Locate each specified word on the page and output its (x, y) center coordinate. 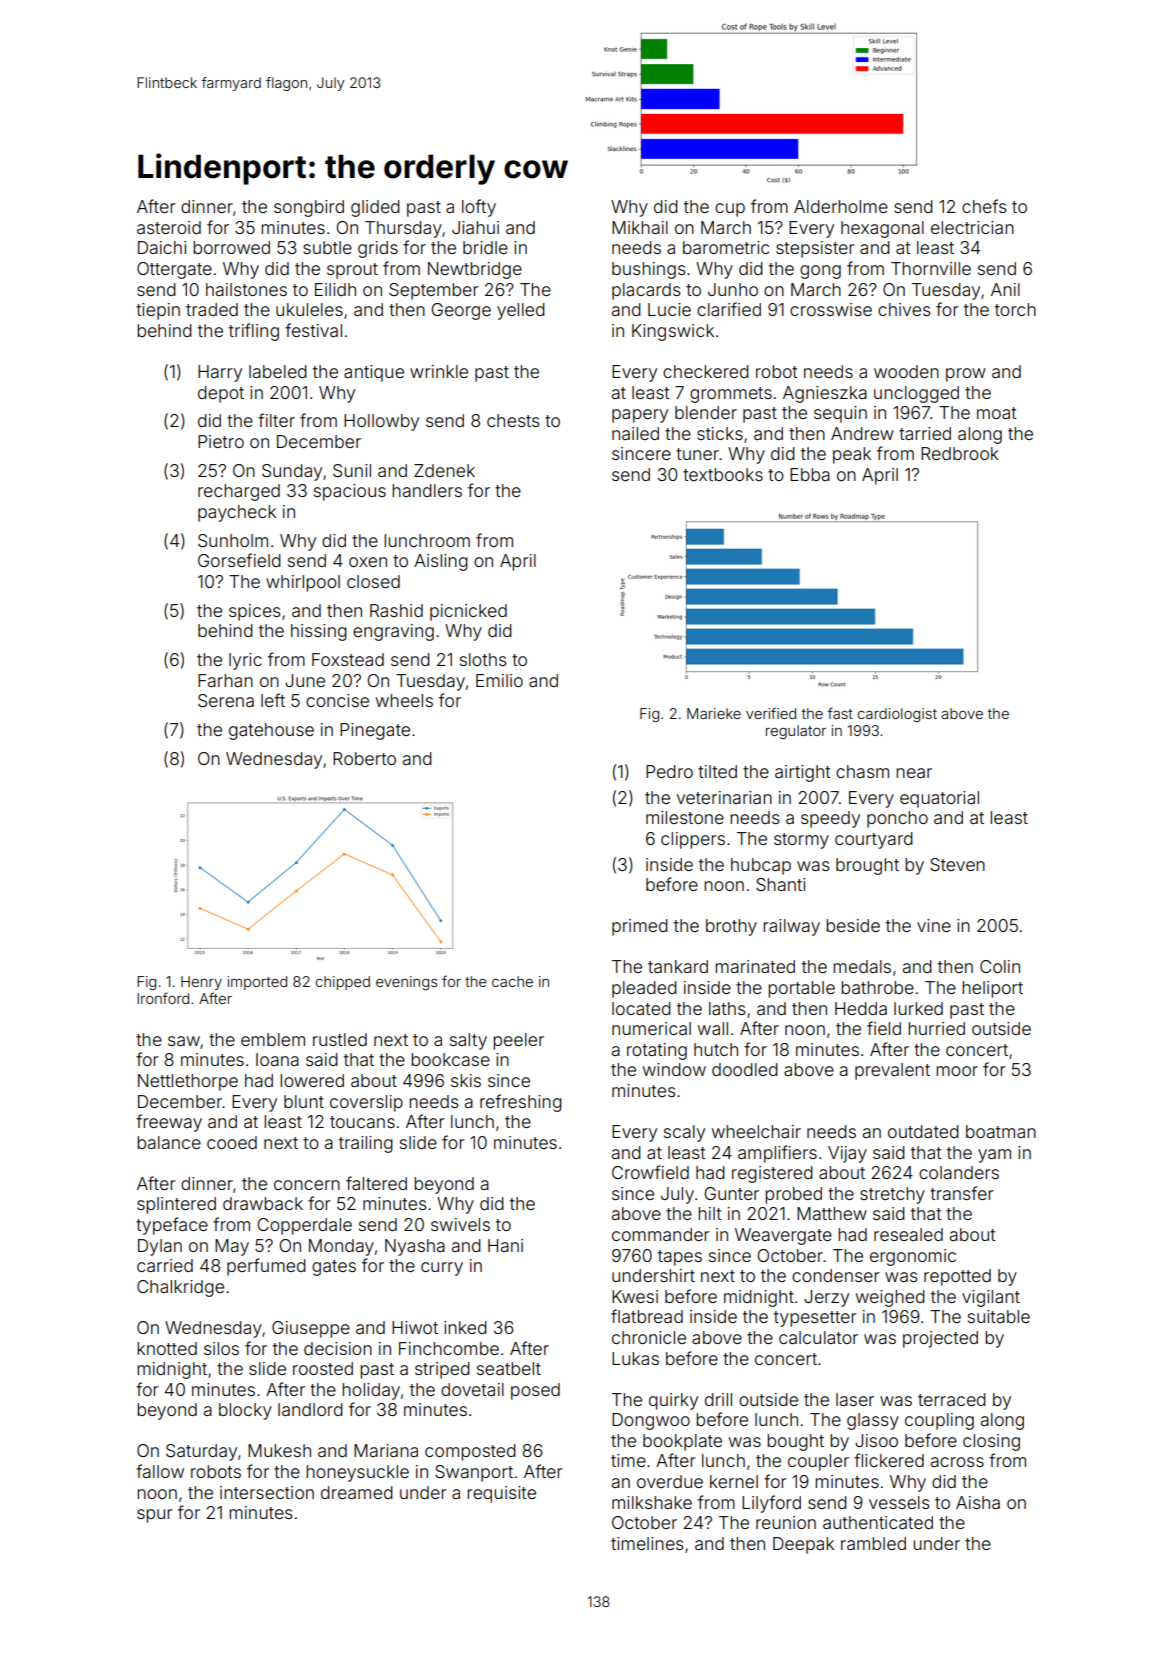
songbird (309, 208)
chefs (984, 206)
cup (730, 210)
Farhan (225, 680)
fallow (160, 1471)
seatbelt (509, 1368)
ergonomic (913, 1257)
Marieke (714, 713)
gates (334, 1268)
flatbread (647, 1316)
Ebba (810, 474)
